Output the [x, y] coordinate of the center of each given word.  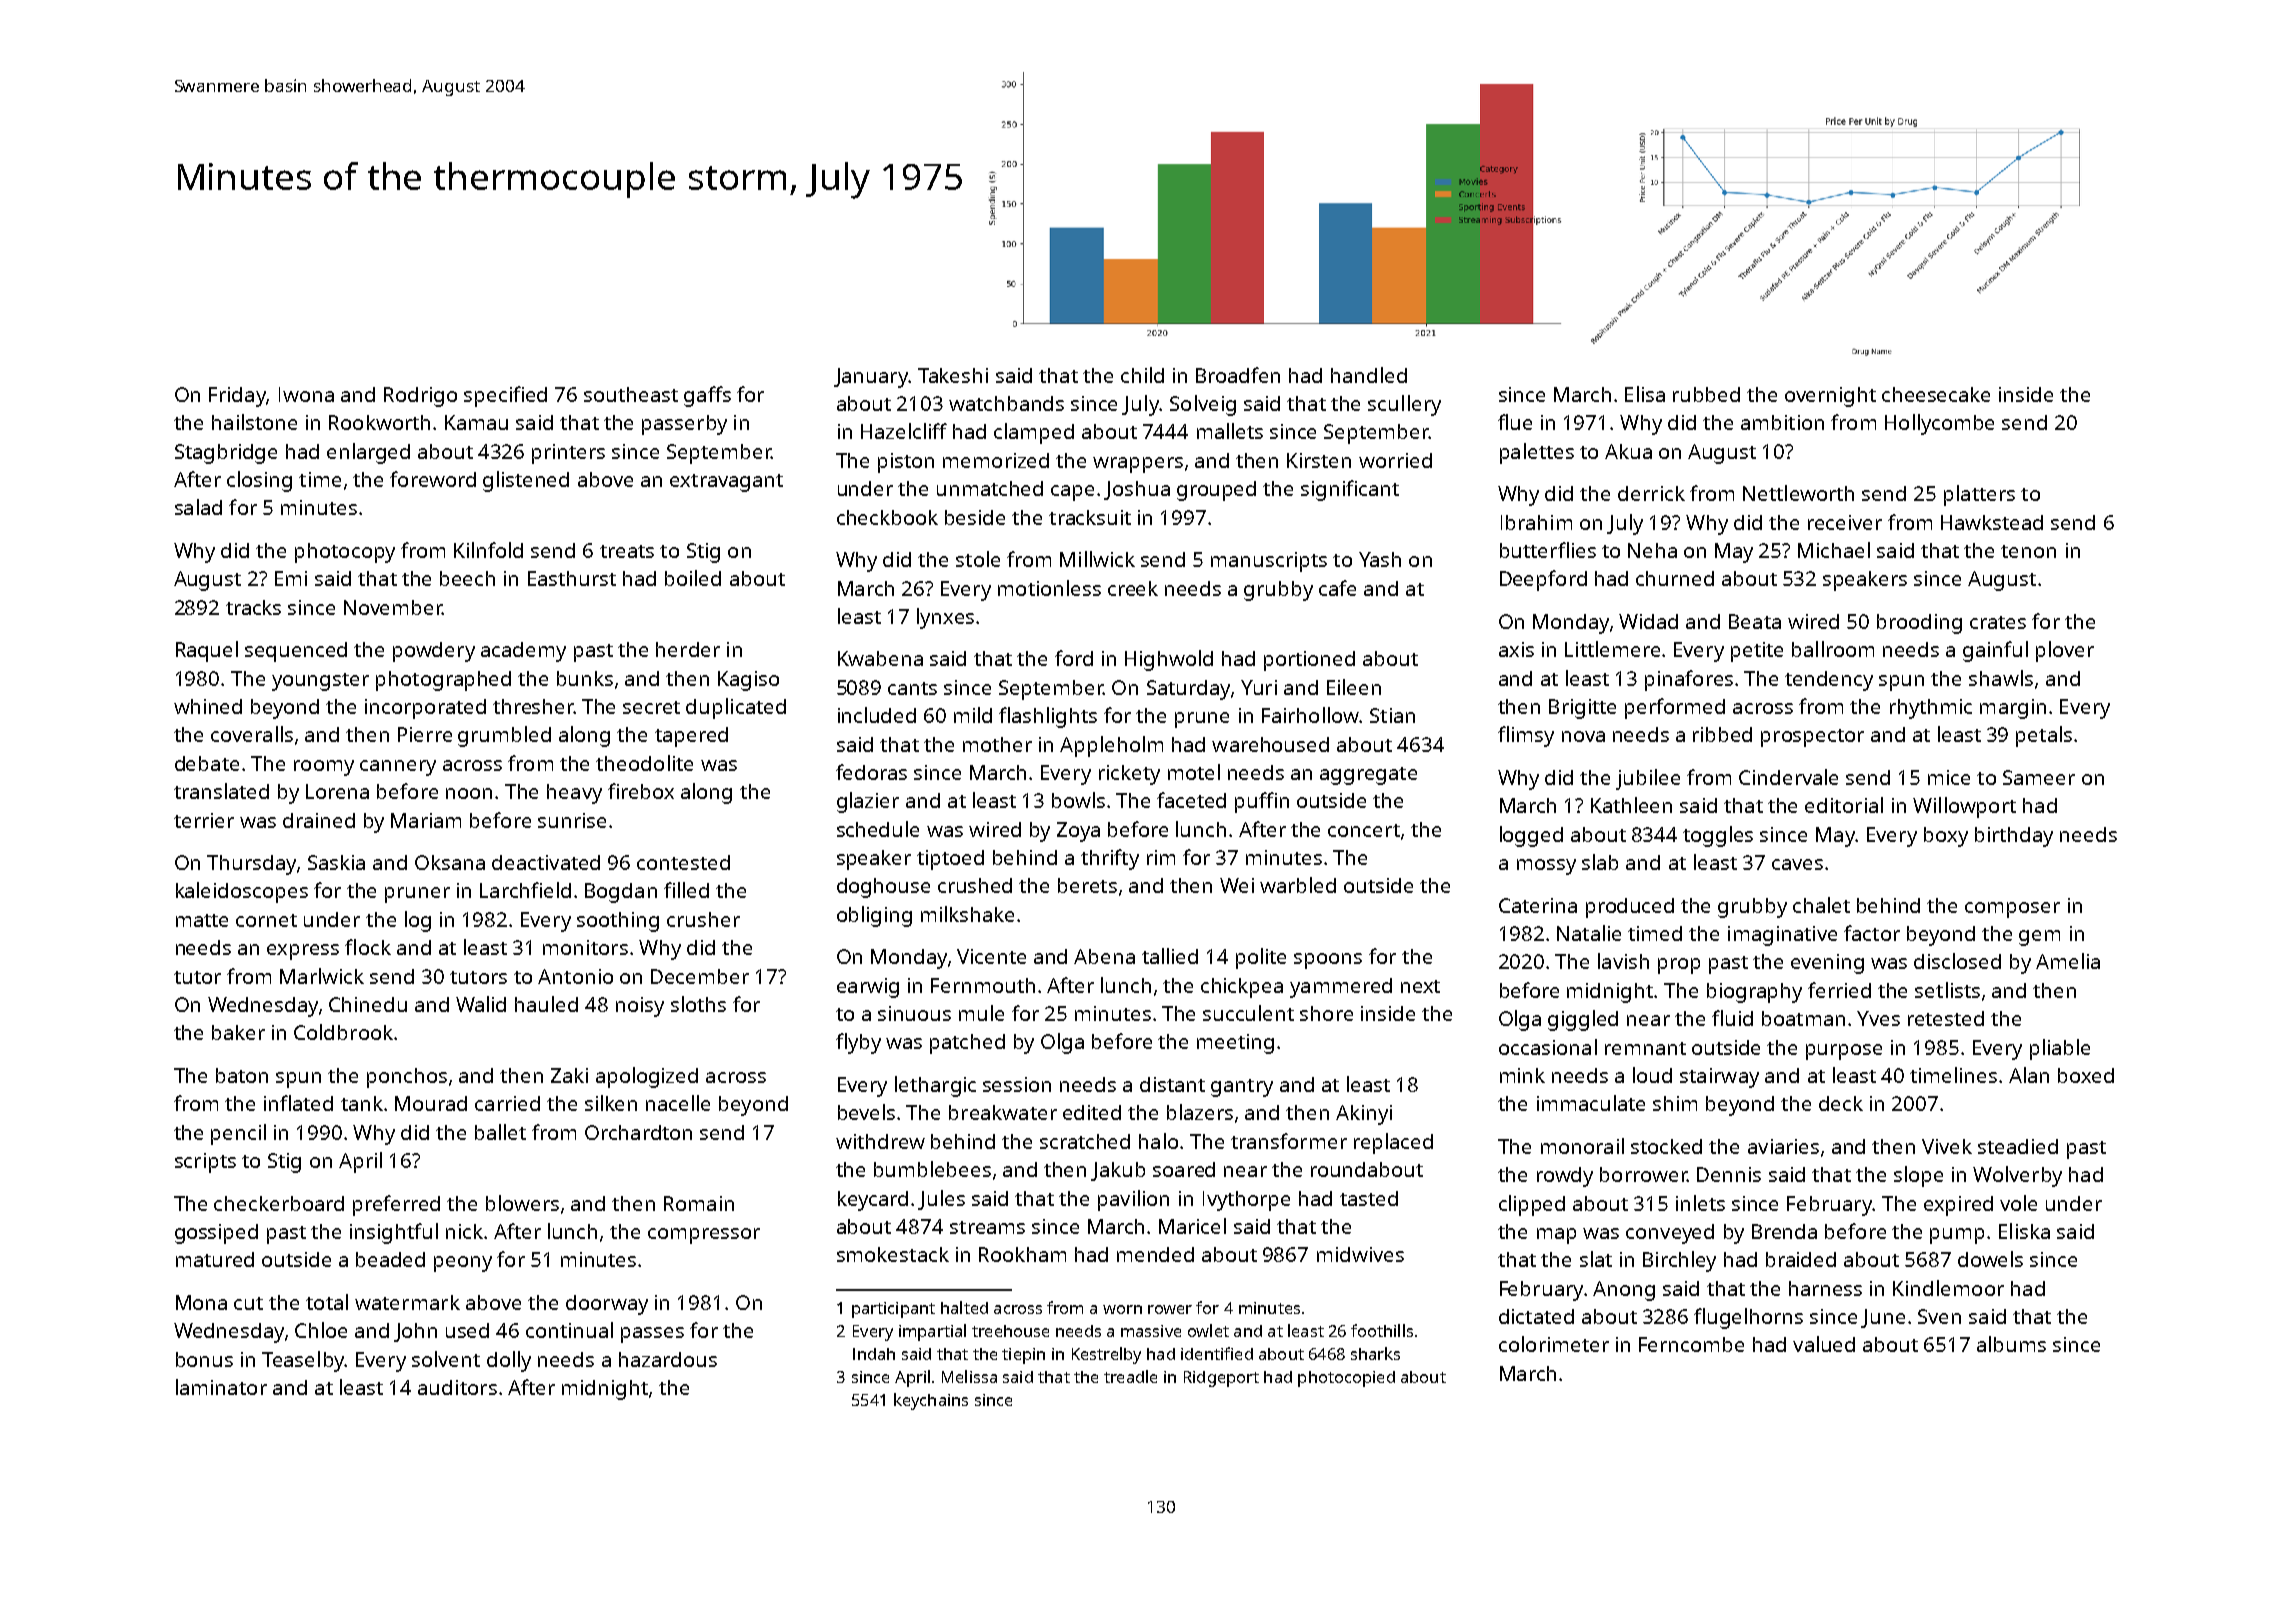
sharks [1375, 1353]
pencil [238, 1134]
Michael [1834, 550]
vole [2018, 1203]
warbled [1298, 885]
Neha [1652, 550]
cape [1072, 493]
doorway [607, 1305]
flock [368, 947]
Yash [1380, 559]
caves [1797, 864]
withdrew [880, 1141]
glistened [526, 481]
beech [467, 578]
